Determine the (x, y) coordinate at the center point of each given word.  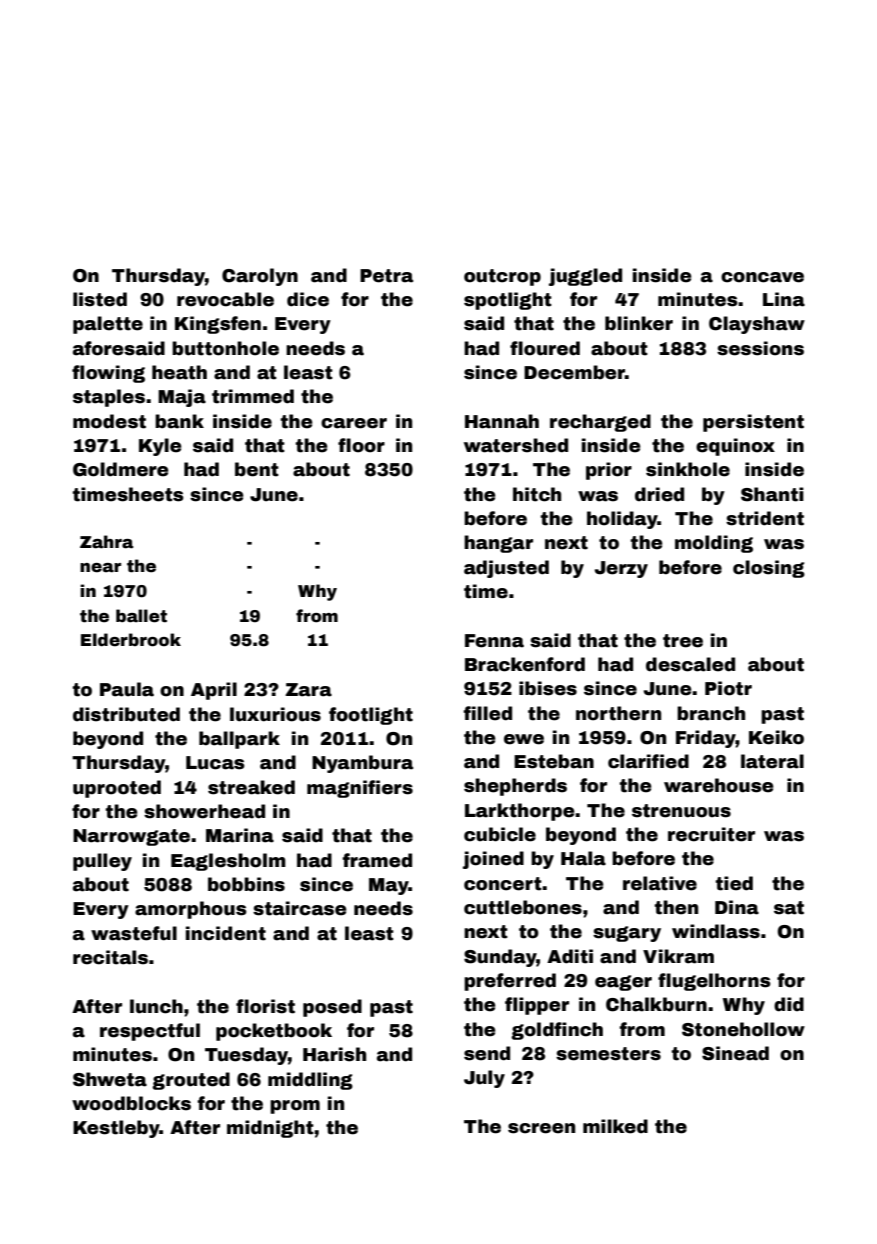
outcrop (502, 277)
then (676, 907)
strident (765, 518)
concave (762, 277)
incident (226, 933)
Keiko (776, 737)
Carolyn (260, 277)
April (214, 691)
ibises (548, 688)
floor (361, 445)
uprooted (117, 789)
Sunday (500, 958)
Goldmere (121, 469)
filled (487, 713)
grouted (191, 1081)
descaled (690, 664)
